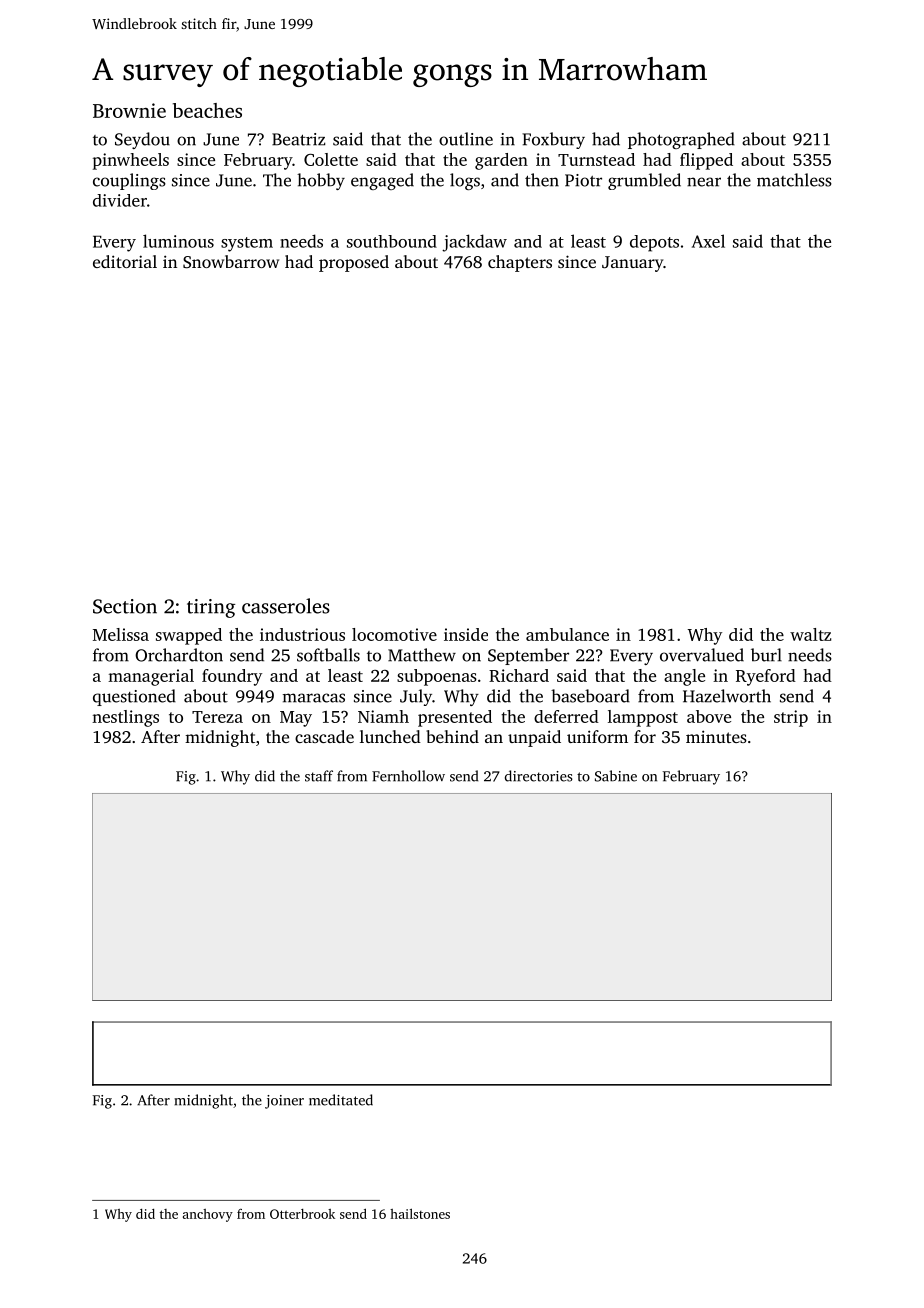 This screenshot has height=1308, width=924. I want to click on Axel, so click(708, 241).
